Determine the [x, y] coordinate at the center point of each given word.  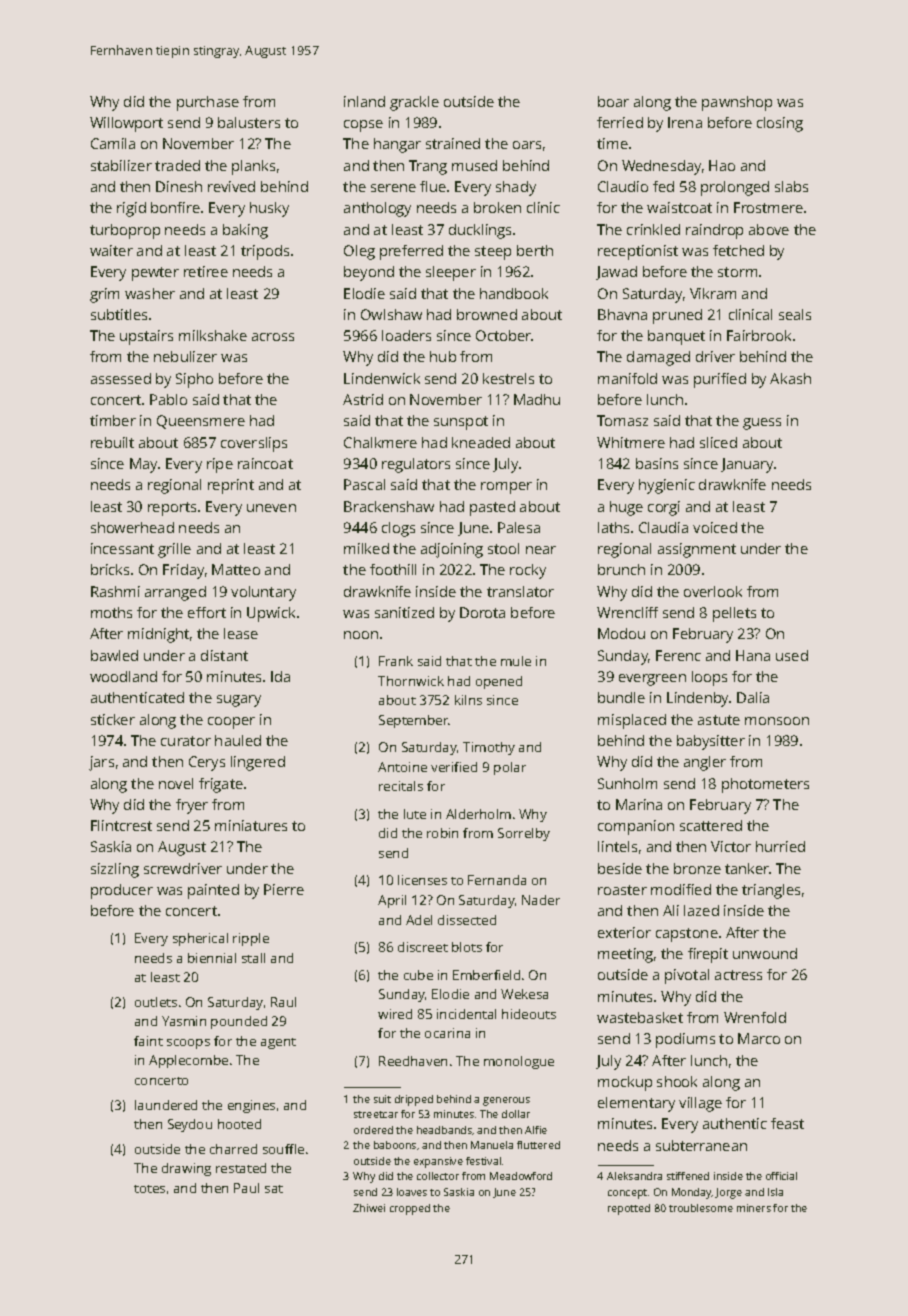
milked [366, 548]
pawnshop [737, 103]
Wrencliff [627, 612]
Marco [759, 1038]
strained [453, 143]
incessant [122, 548]
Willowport [126, 124]
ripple [251, 939]
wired [395, 1014]
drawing [186, 1169]
